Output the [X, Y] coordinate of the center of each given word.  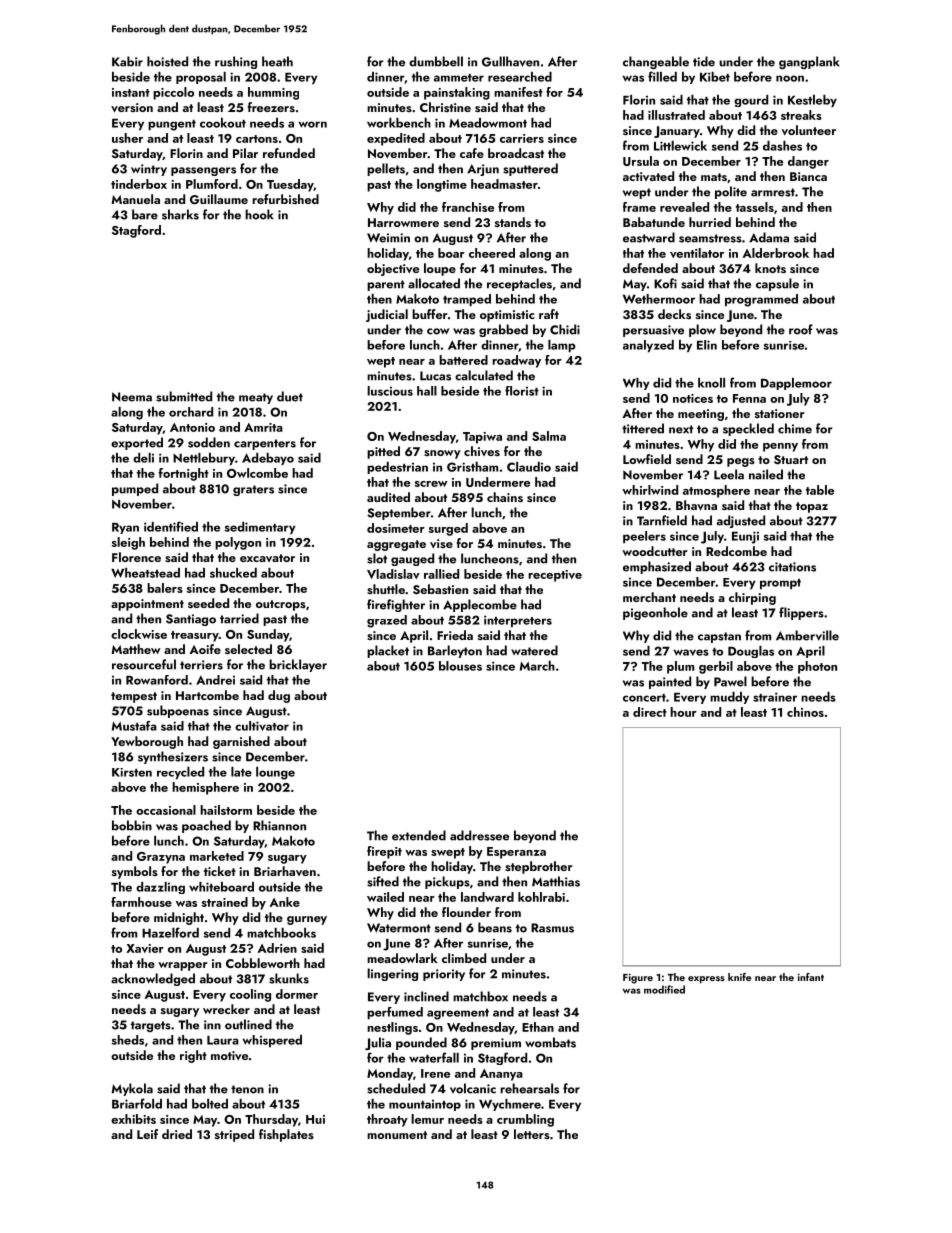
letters [532, 1134]
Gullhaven [510, 61]
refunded [289, 153]
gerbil [716, 667]
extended [419, 835]
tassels [755, 207]
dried [177, 1134]
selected [248, 649]
